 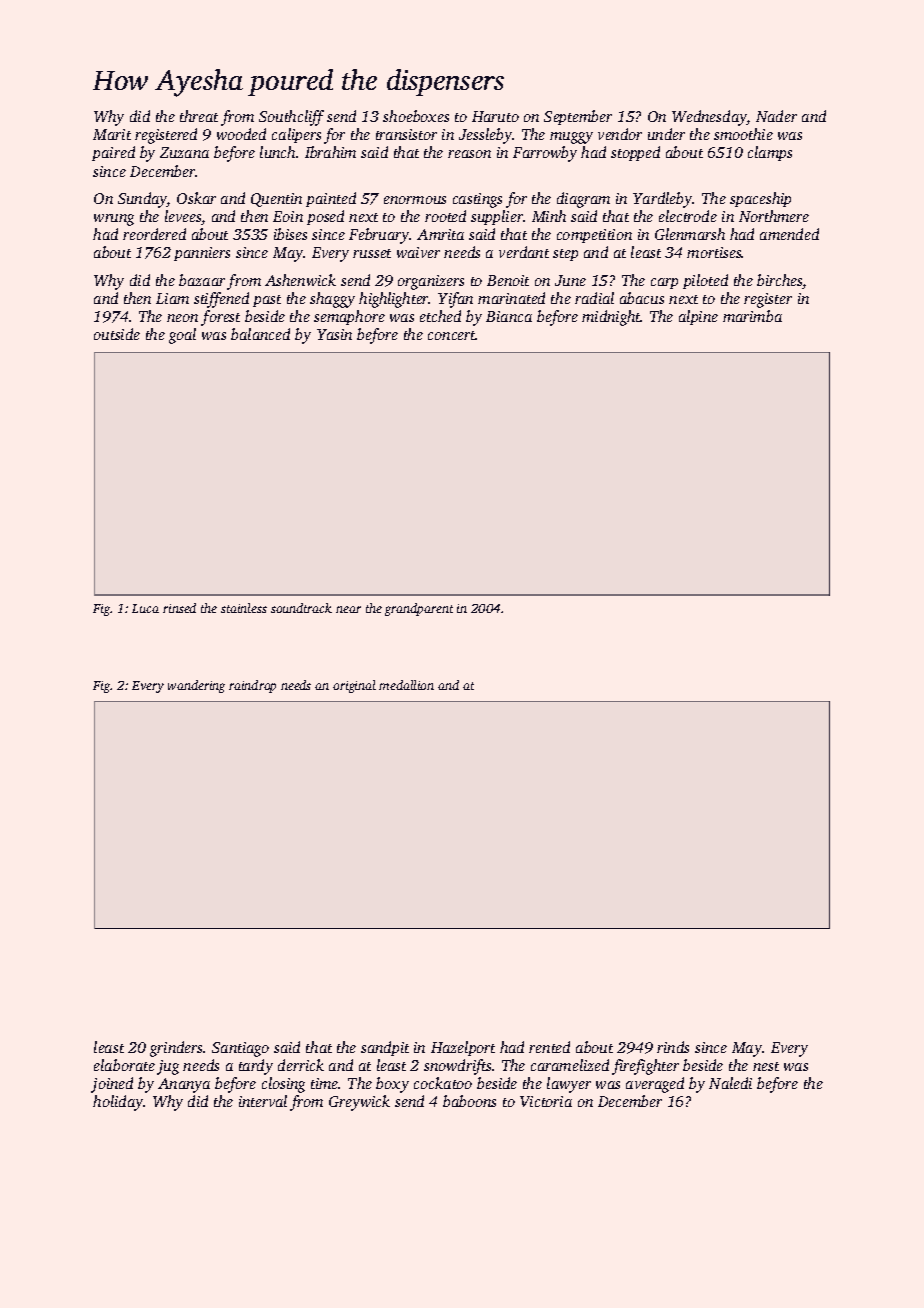 I want to click on Ananya, so click(x=184, y=1085).
